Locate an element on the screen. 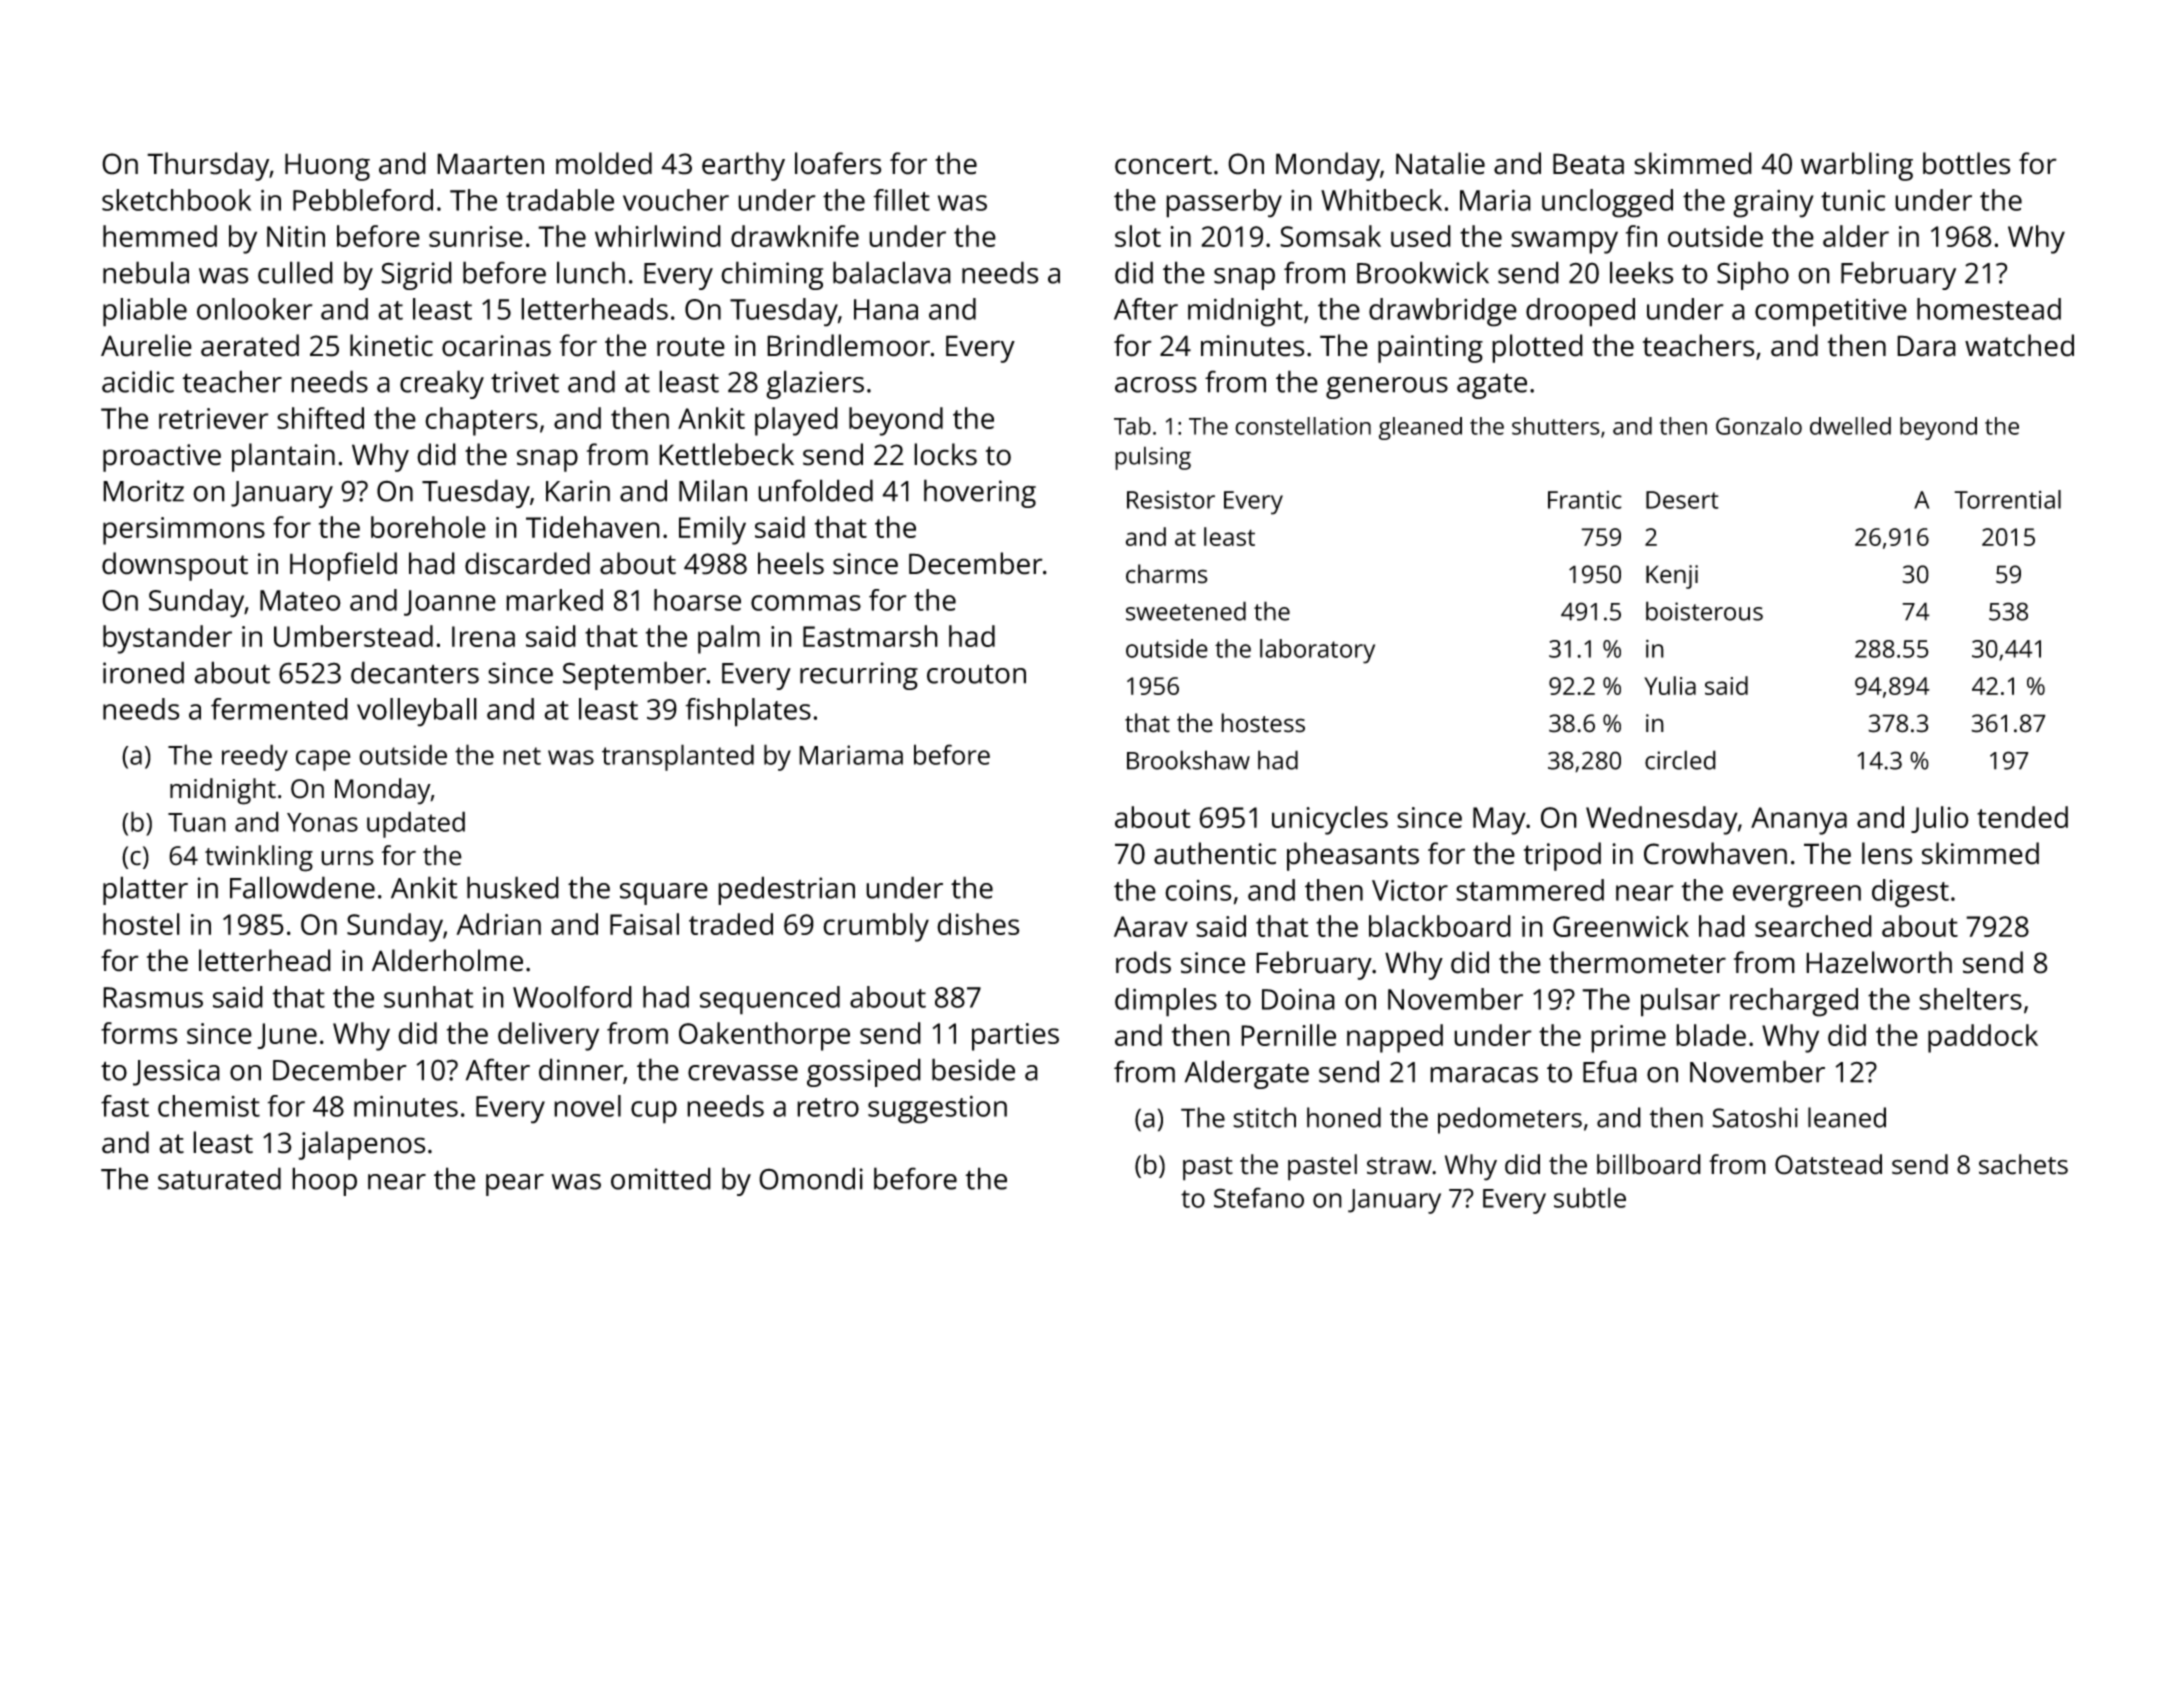  marked is located at coordinates (554, 600).
